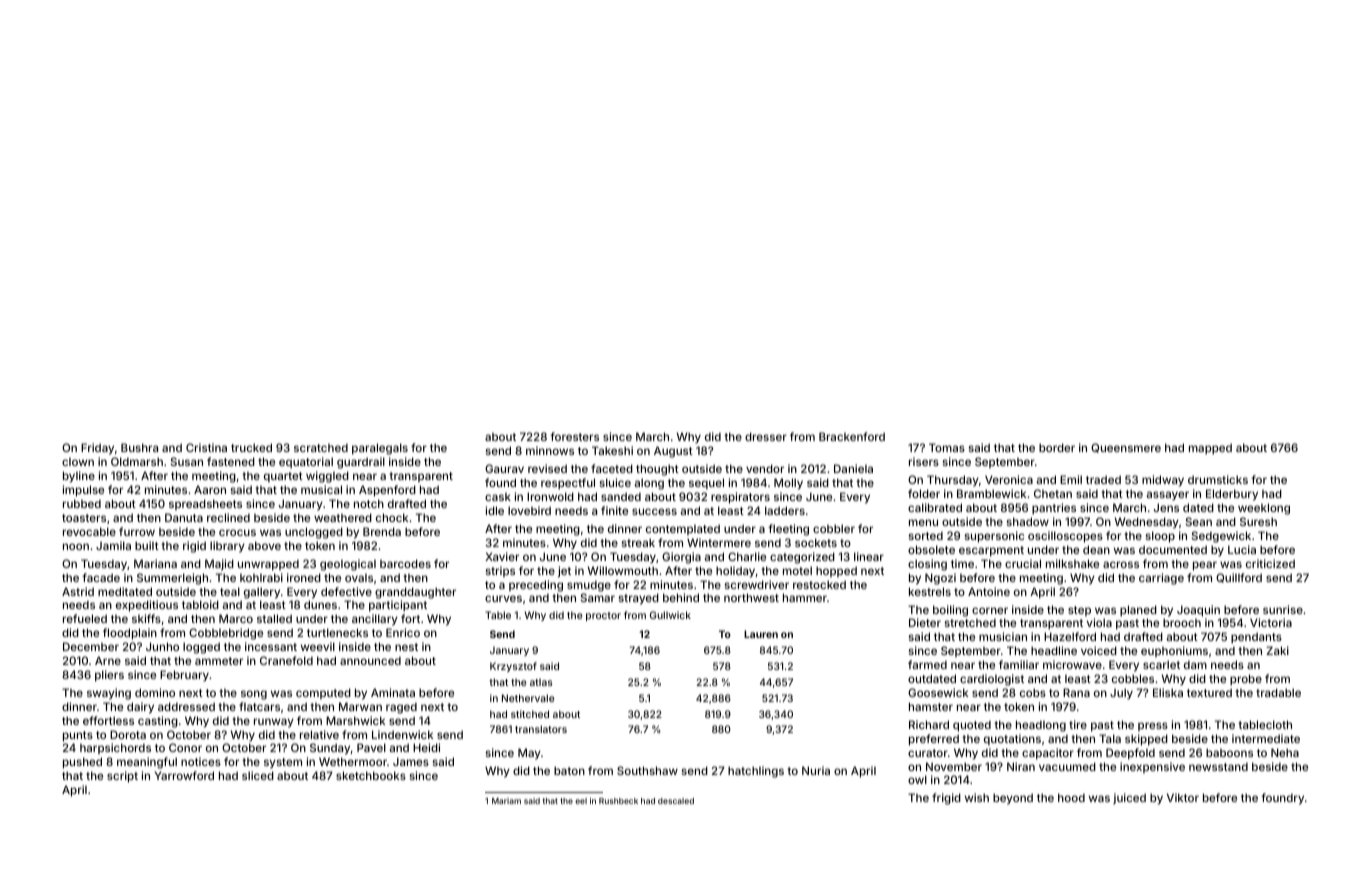 The width and height of the document is (1372, 887). I want to click on escarpment, so click(991, 551).
